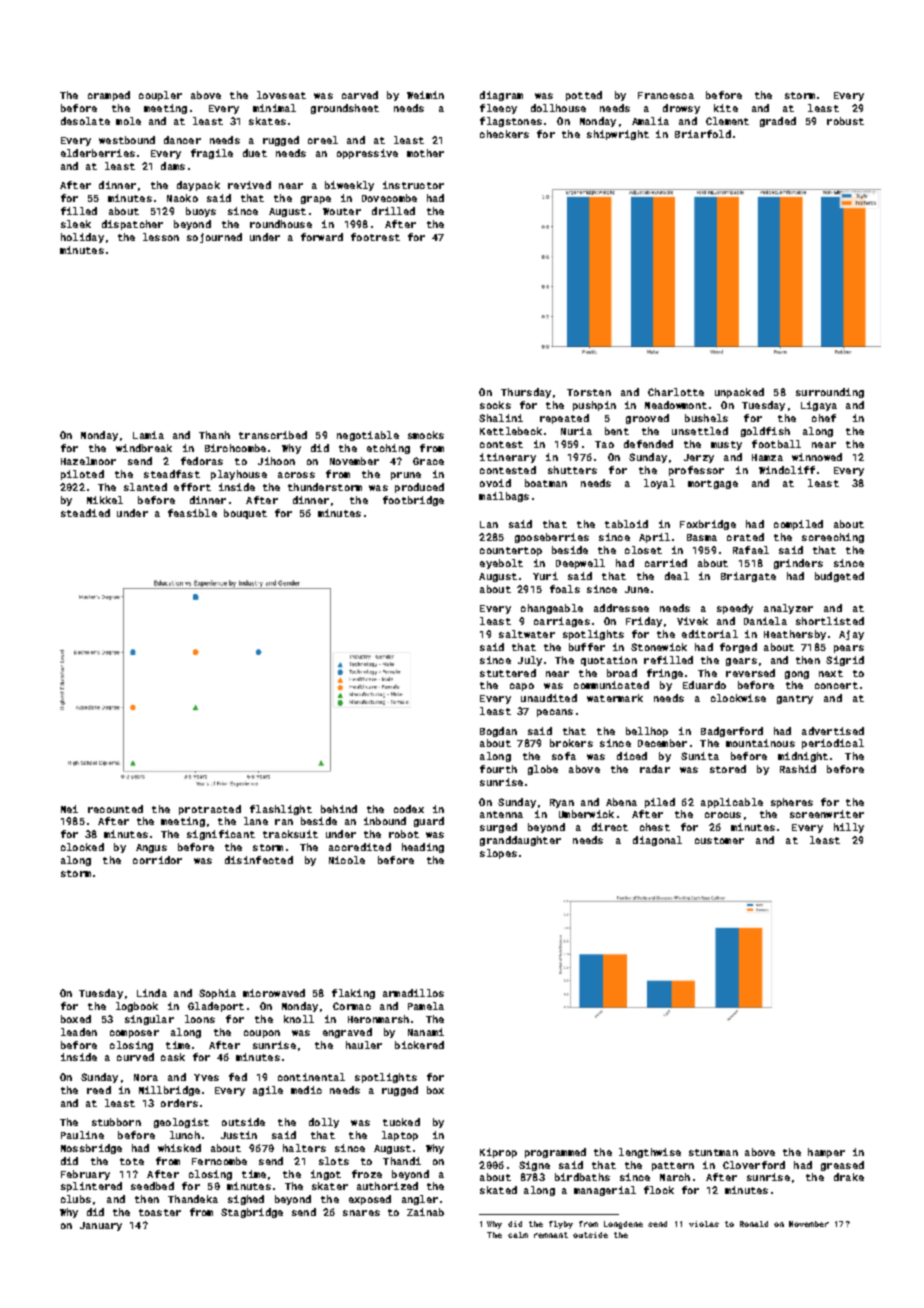 The height and width of the image is (1308, 924). What do you see at coordinates (116, 1122) in the image?
I see `stubborn` at bounding box center [116, 1122].
